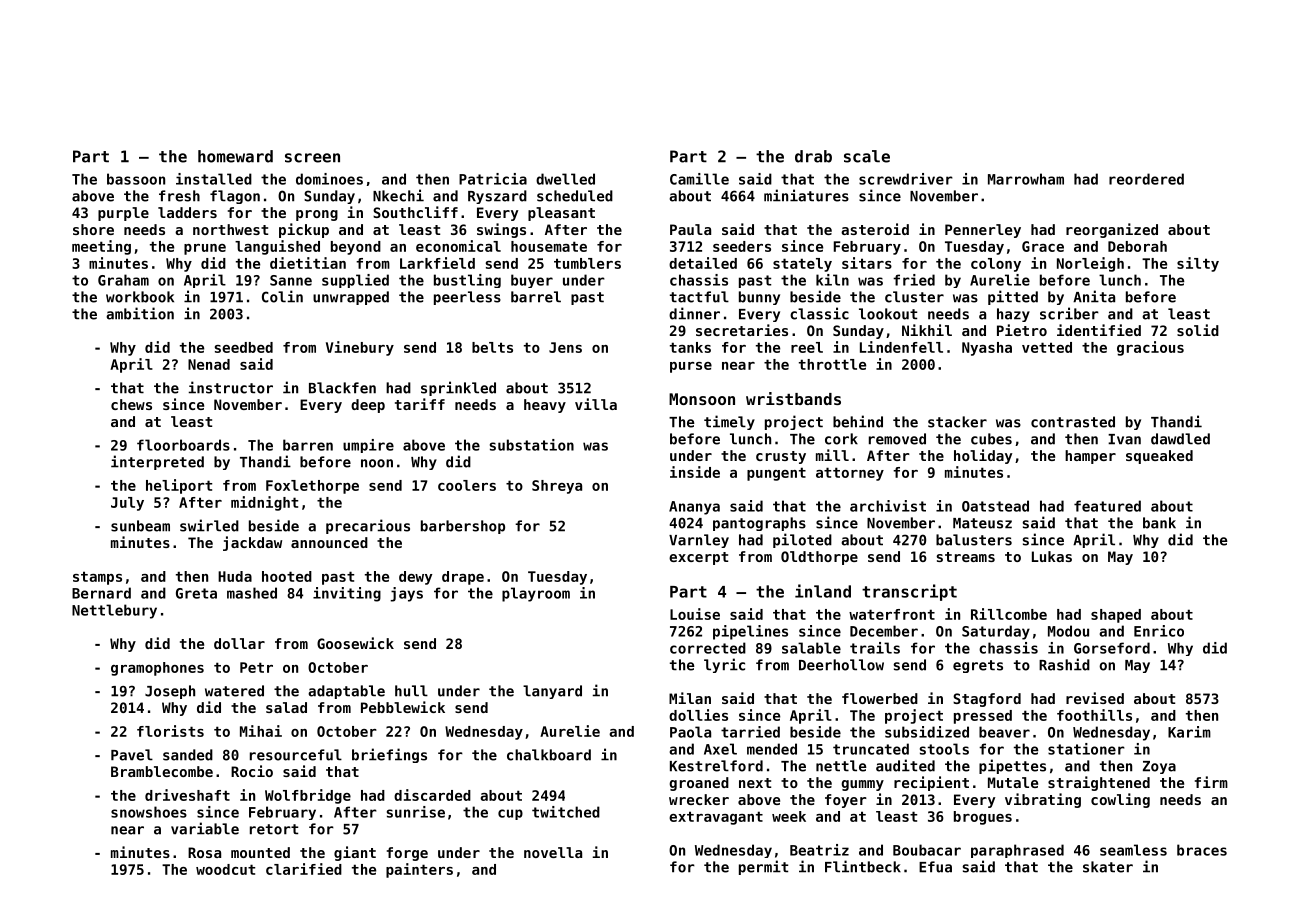  I want to click on novella, so click(553, 852).
